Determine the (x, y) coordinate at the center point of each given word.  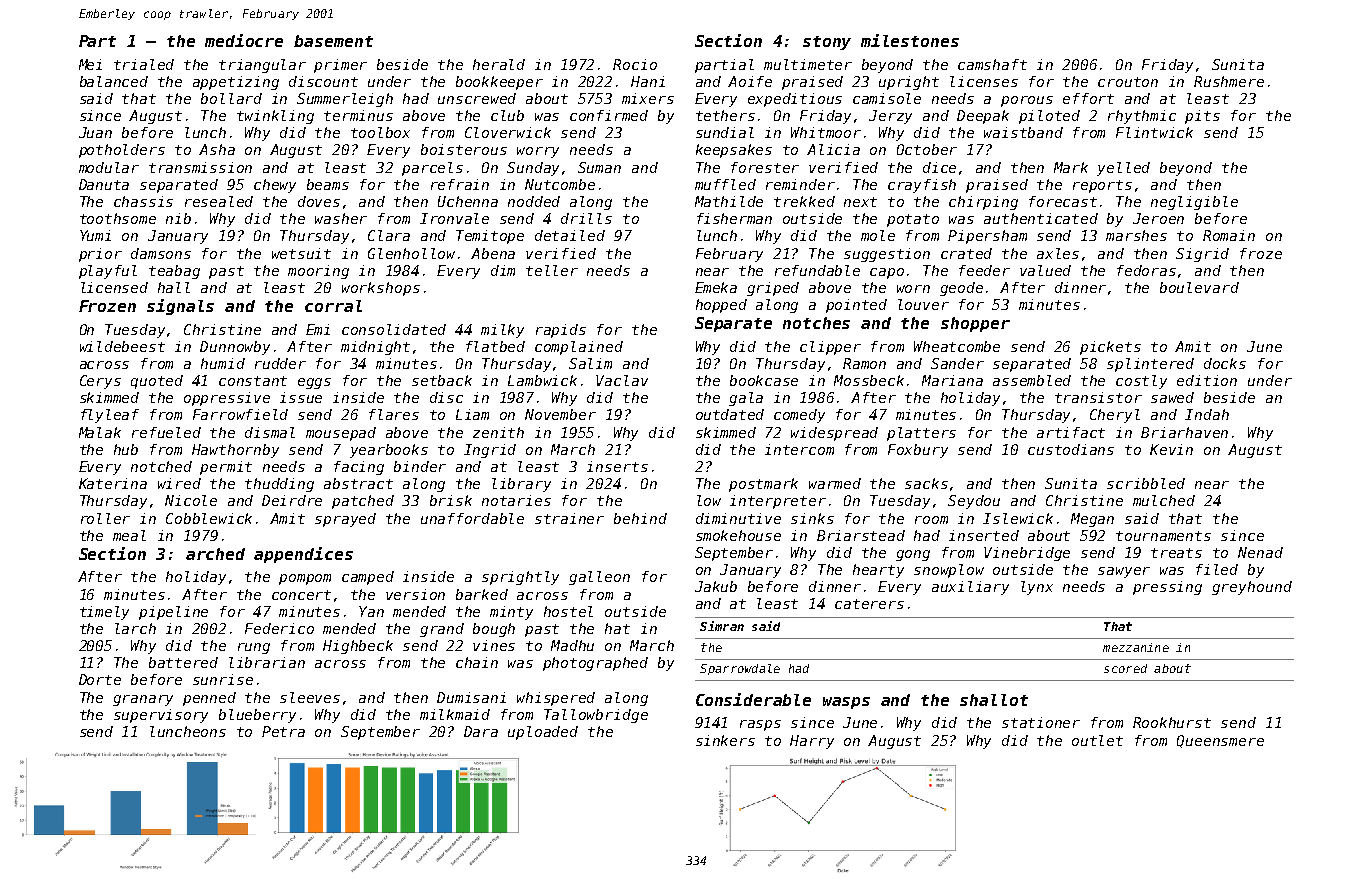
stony (827, 43)
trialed (144, 64)
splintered (1150, 365)
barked (482, 594)
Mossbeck (869, 380)
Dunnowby (235, 348)
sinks (812, 518)
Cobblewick (209, 518)
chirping (983, 203)
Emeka (716, 287)
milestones (910, 40)
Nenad (1260, 552)
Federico (279, 628)
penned (209, 699)
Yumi (95, 235)
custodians (1071, 449)
